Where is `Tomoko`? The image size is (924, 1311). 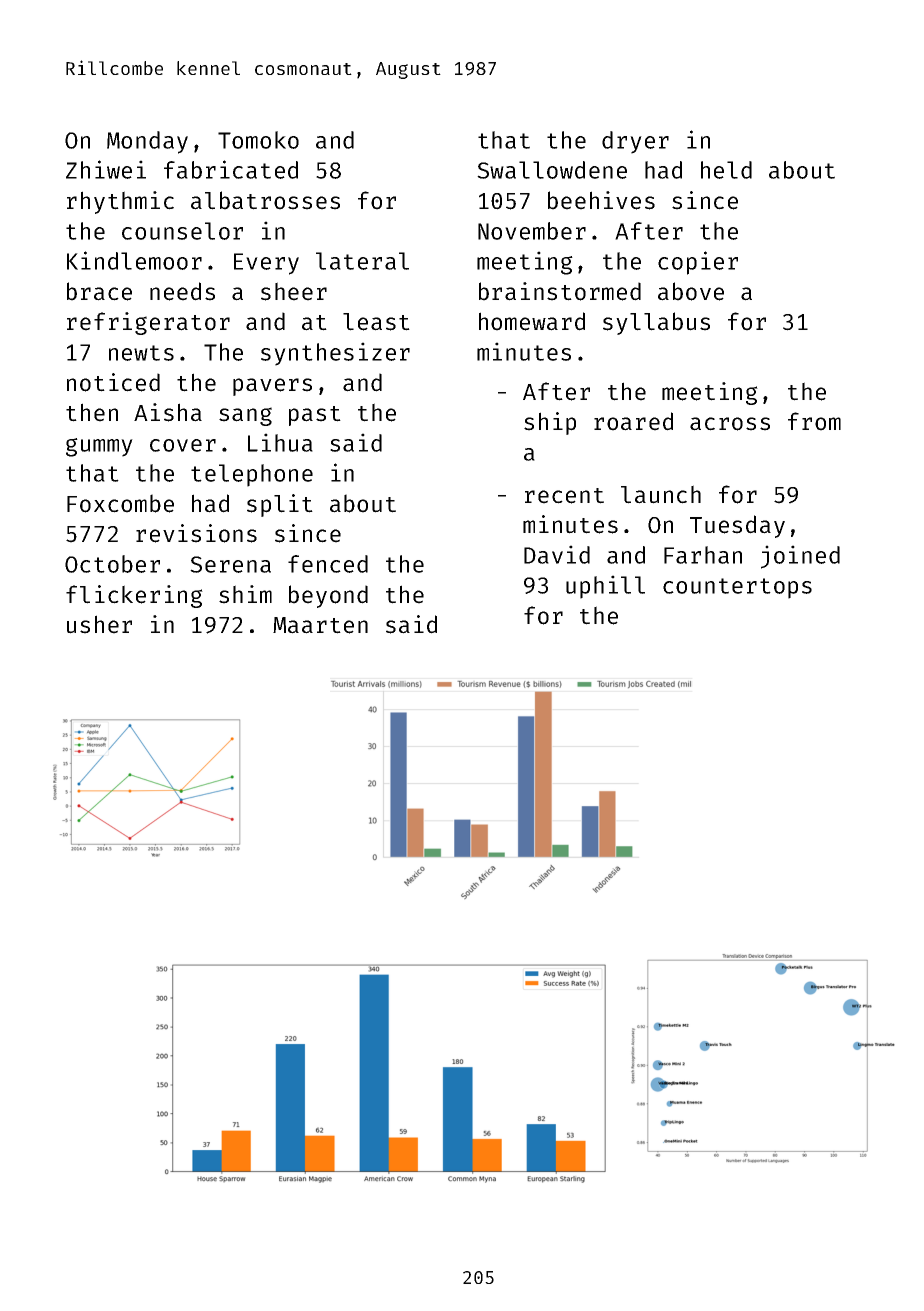 Tomoko is located at coordinates (258, 140).
